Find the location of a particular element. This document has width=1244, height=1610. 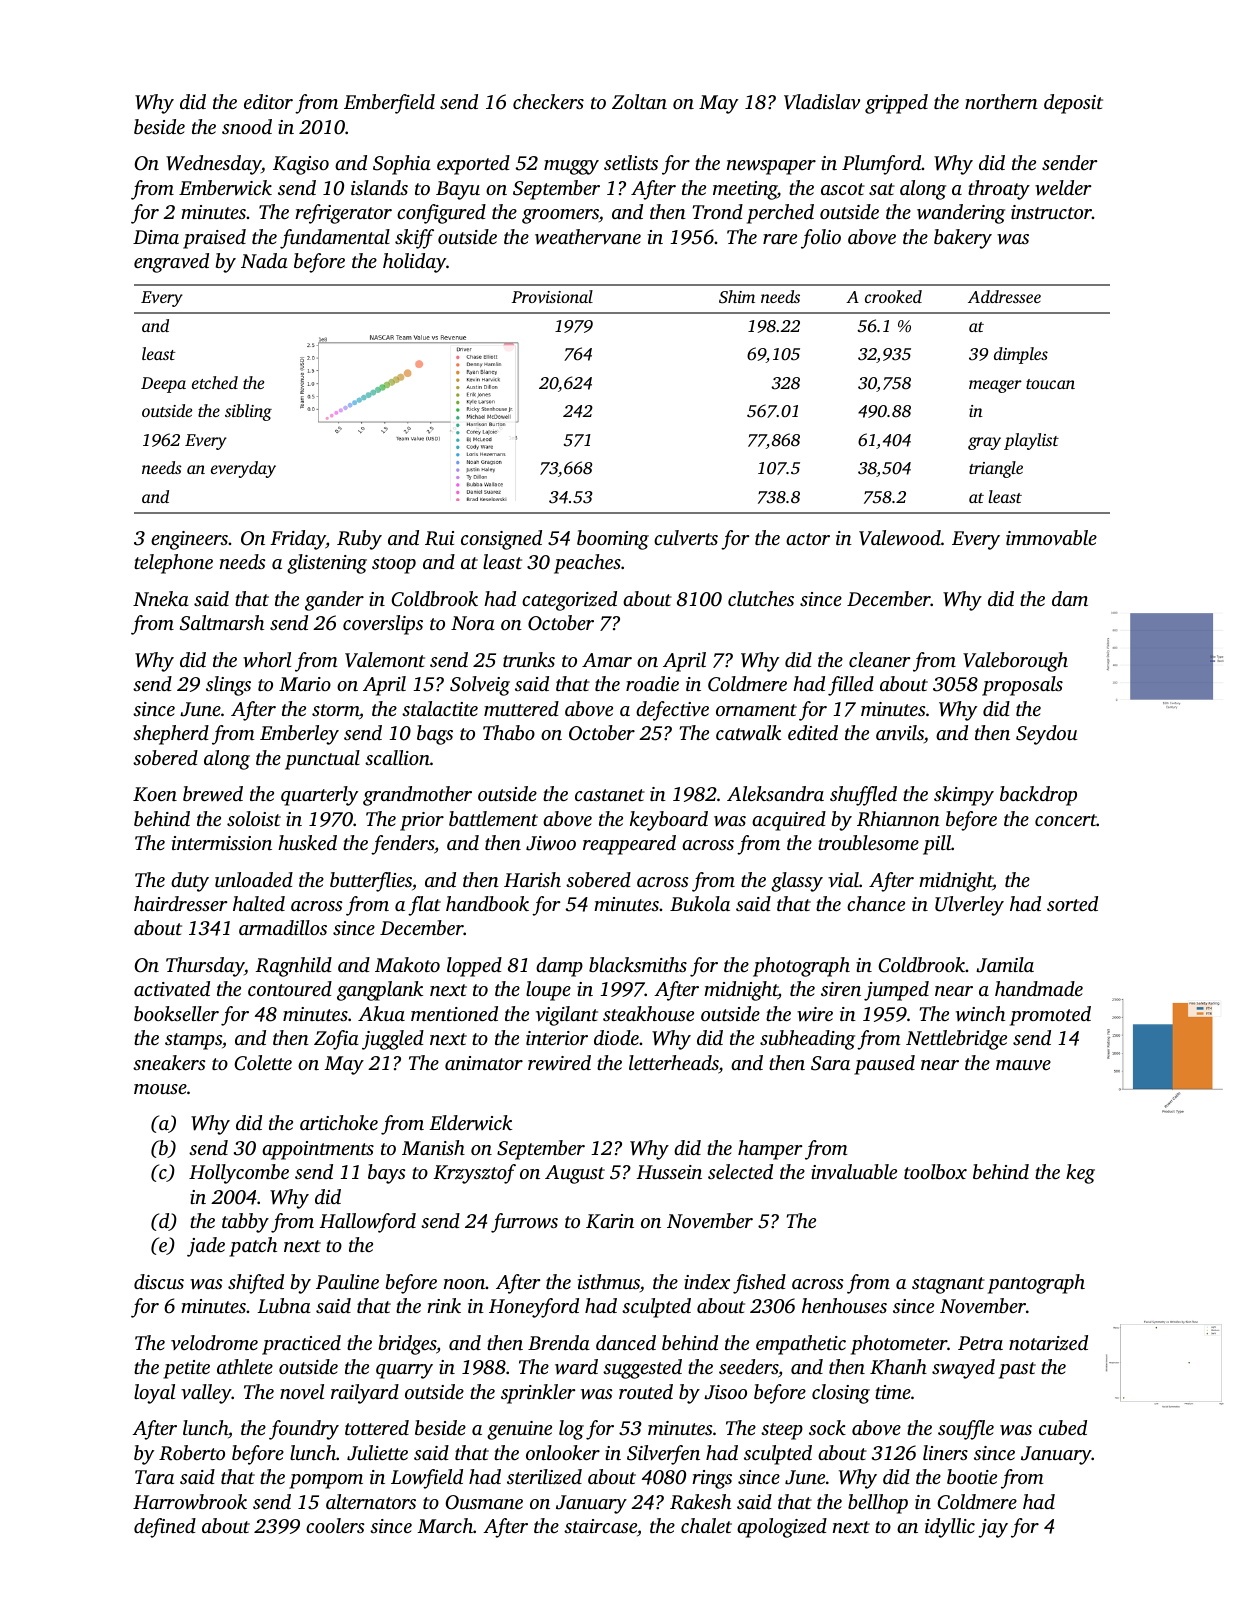

Emberwick is located at coordinates (225, 188).
